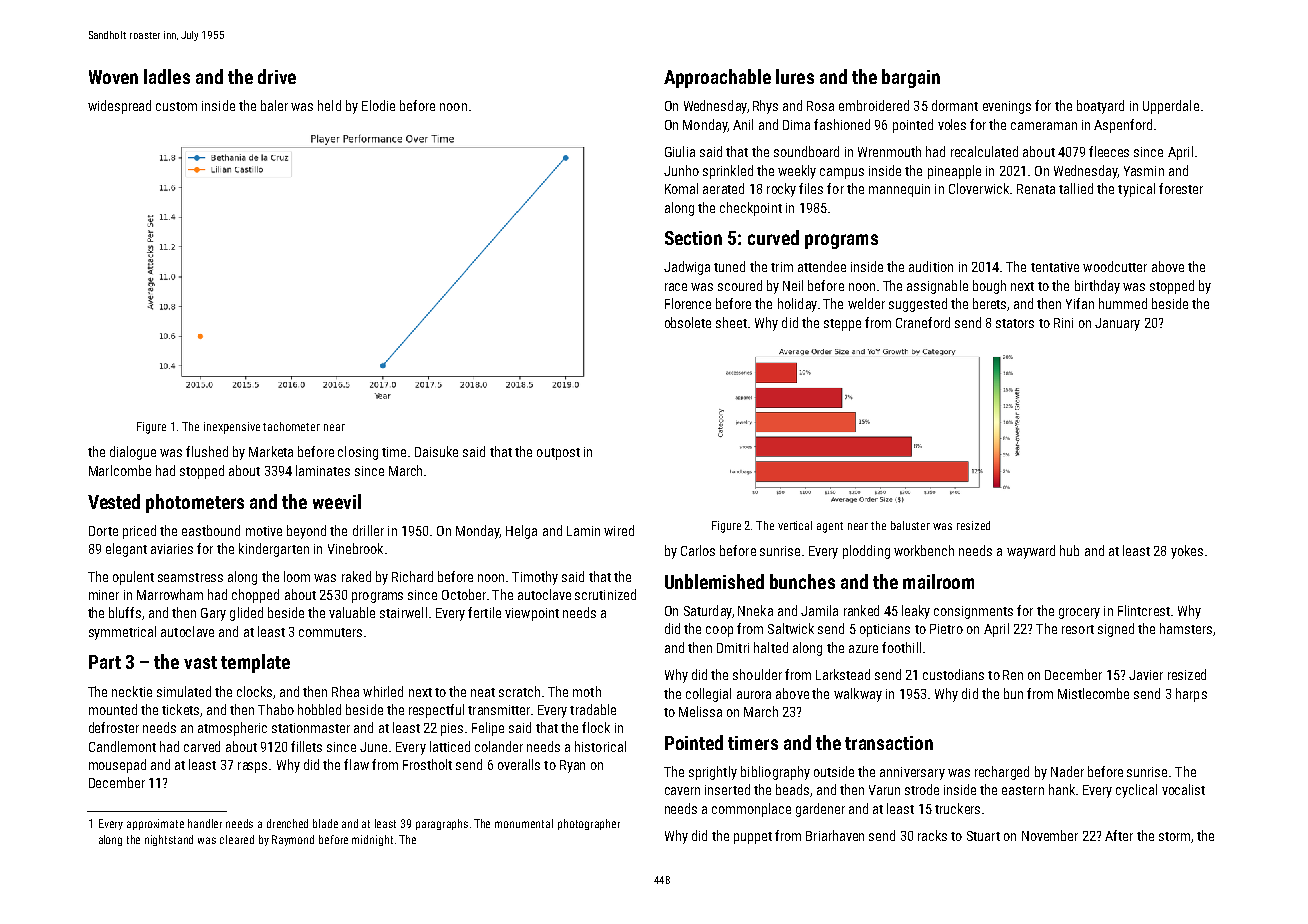 This document has width=1308, height=924. What do you see at coordinates (680, 151) in the document?
I see `Giulia` at bounding box center [680, 151].
